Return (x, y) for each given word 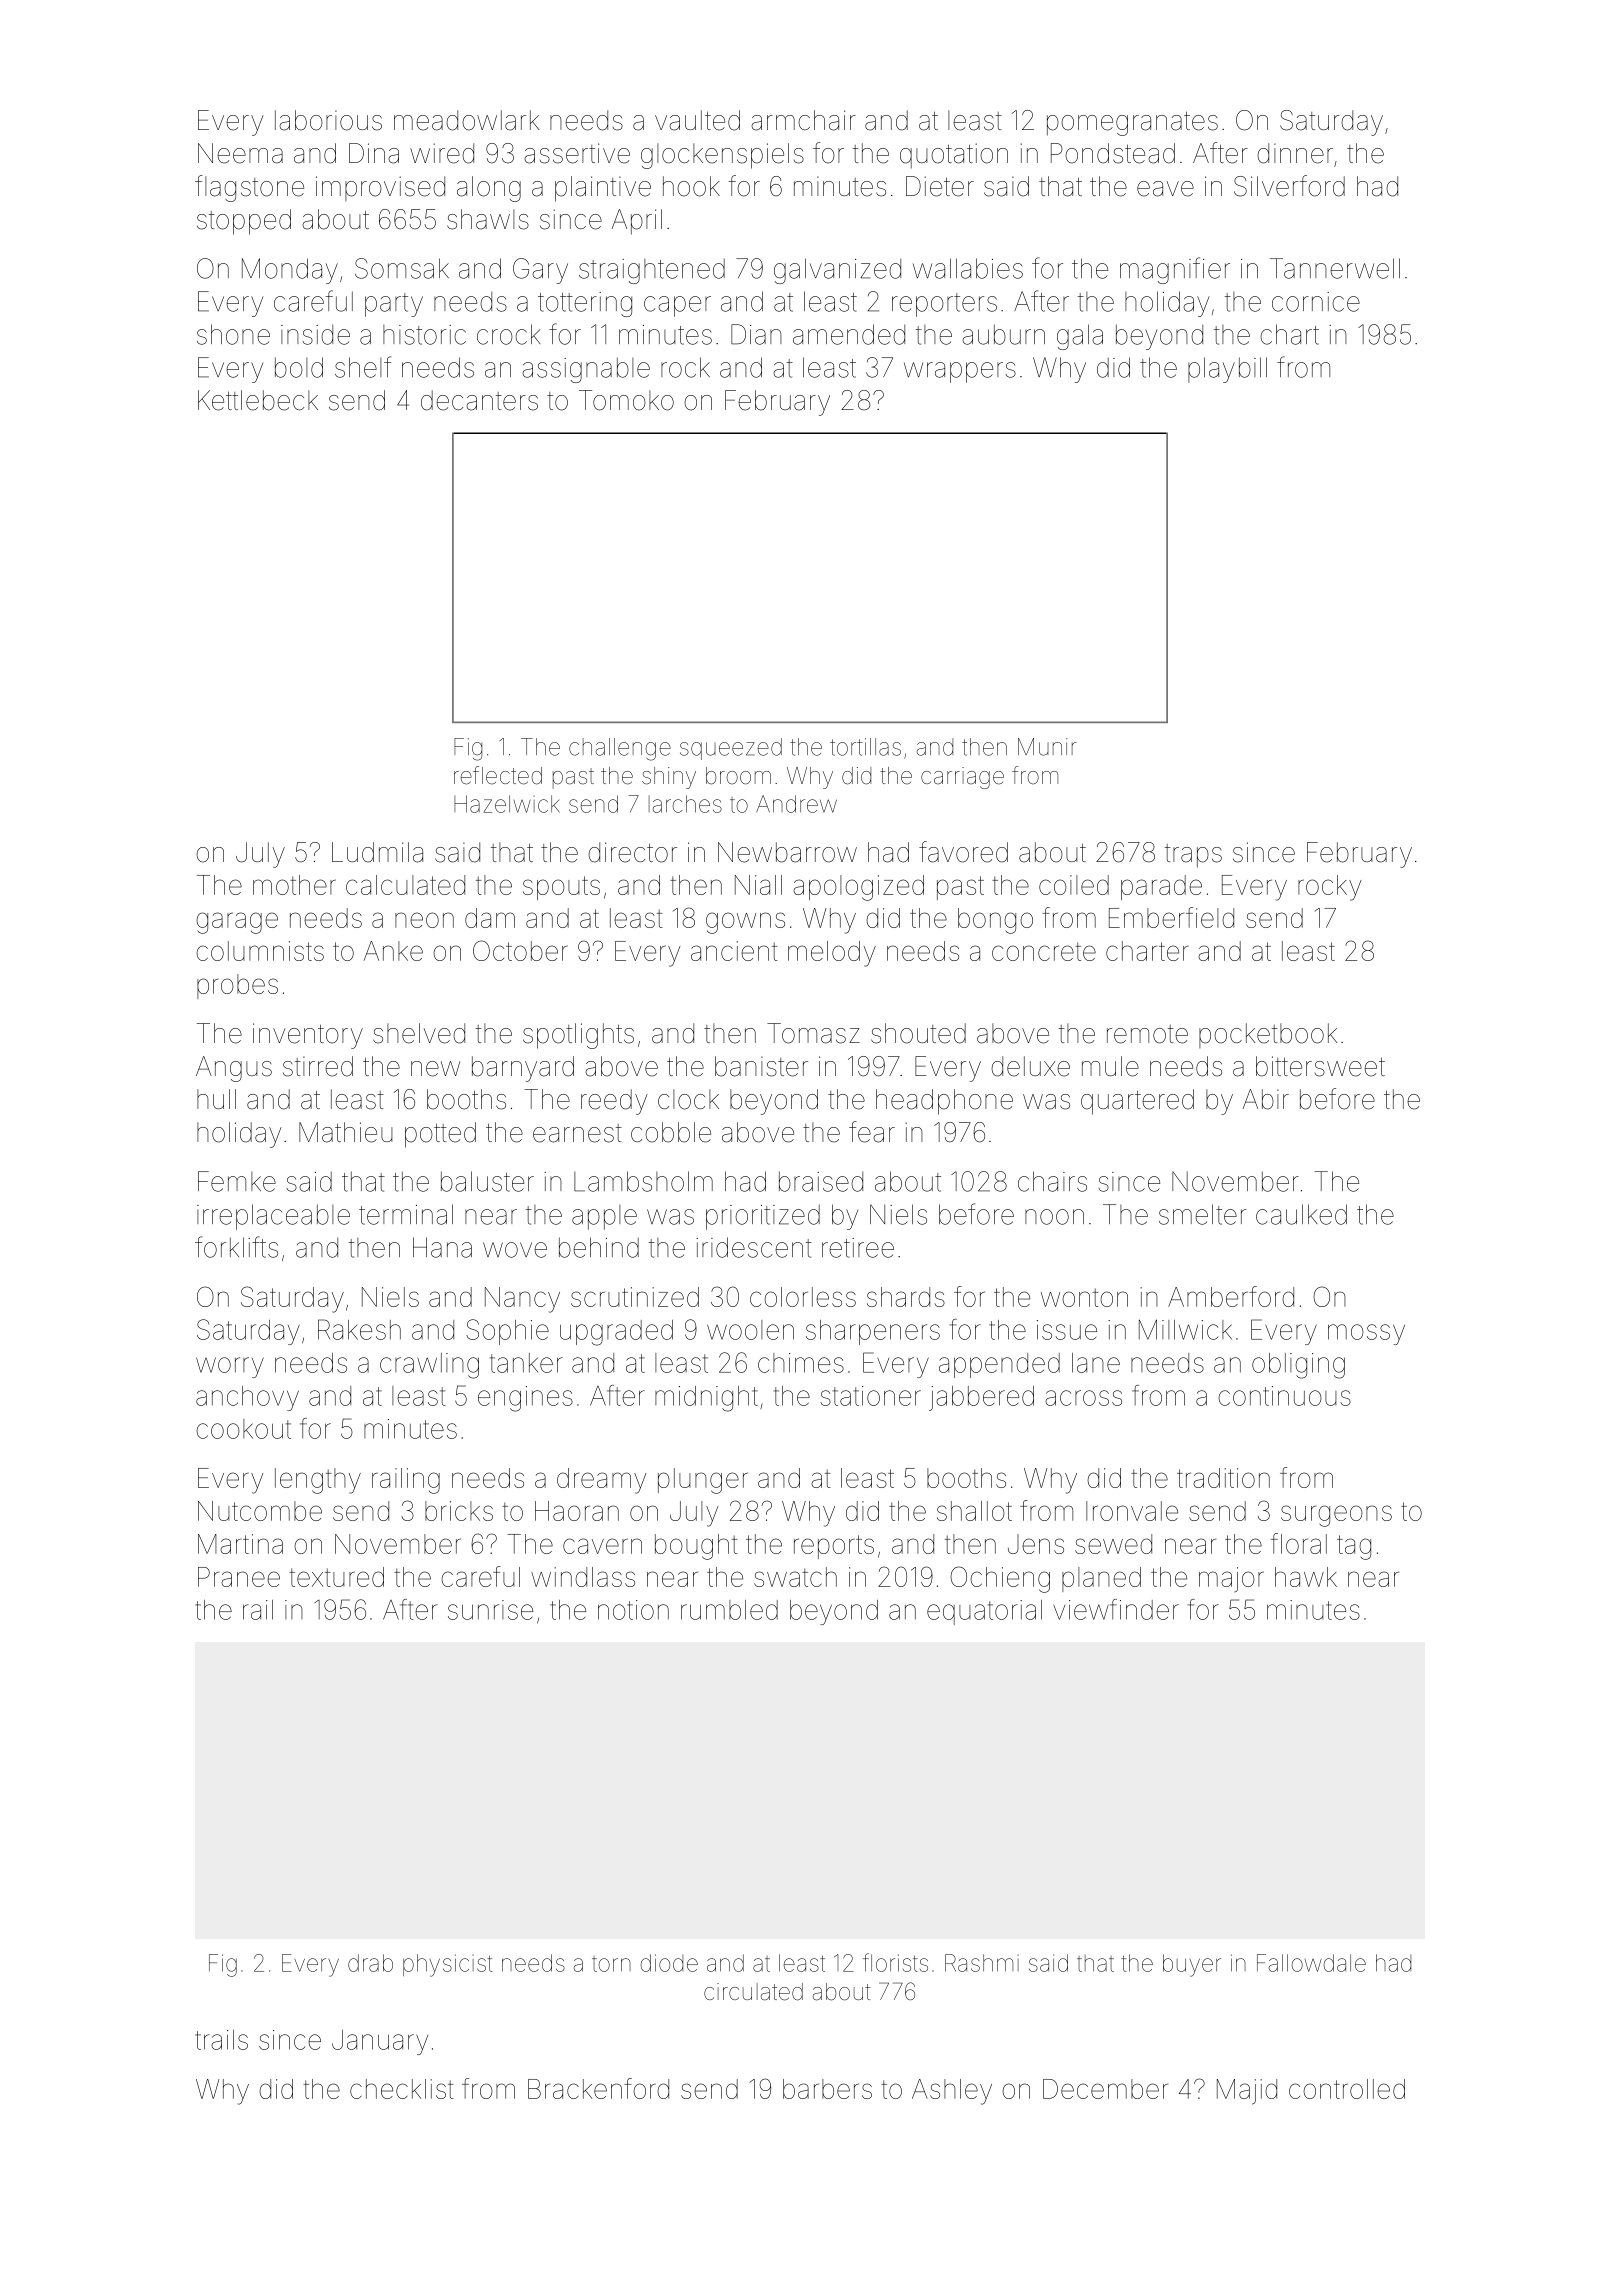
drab (370, 1963)
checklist (402, 2089)
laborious (328, 120)
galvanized (837, 271)
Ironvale (1132, 1511)
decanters (479, 400)
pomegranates (1132, 124)
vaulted (697, 120)
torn (611, 1964)
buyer (1192, 1965)
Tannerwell (1335, 268)
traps (1193, 856)
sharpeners (873, 1332)
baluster (487, 1181)
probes (237, 986)
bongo (995, 921)
